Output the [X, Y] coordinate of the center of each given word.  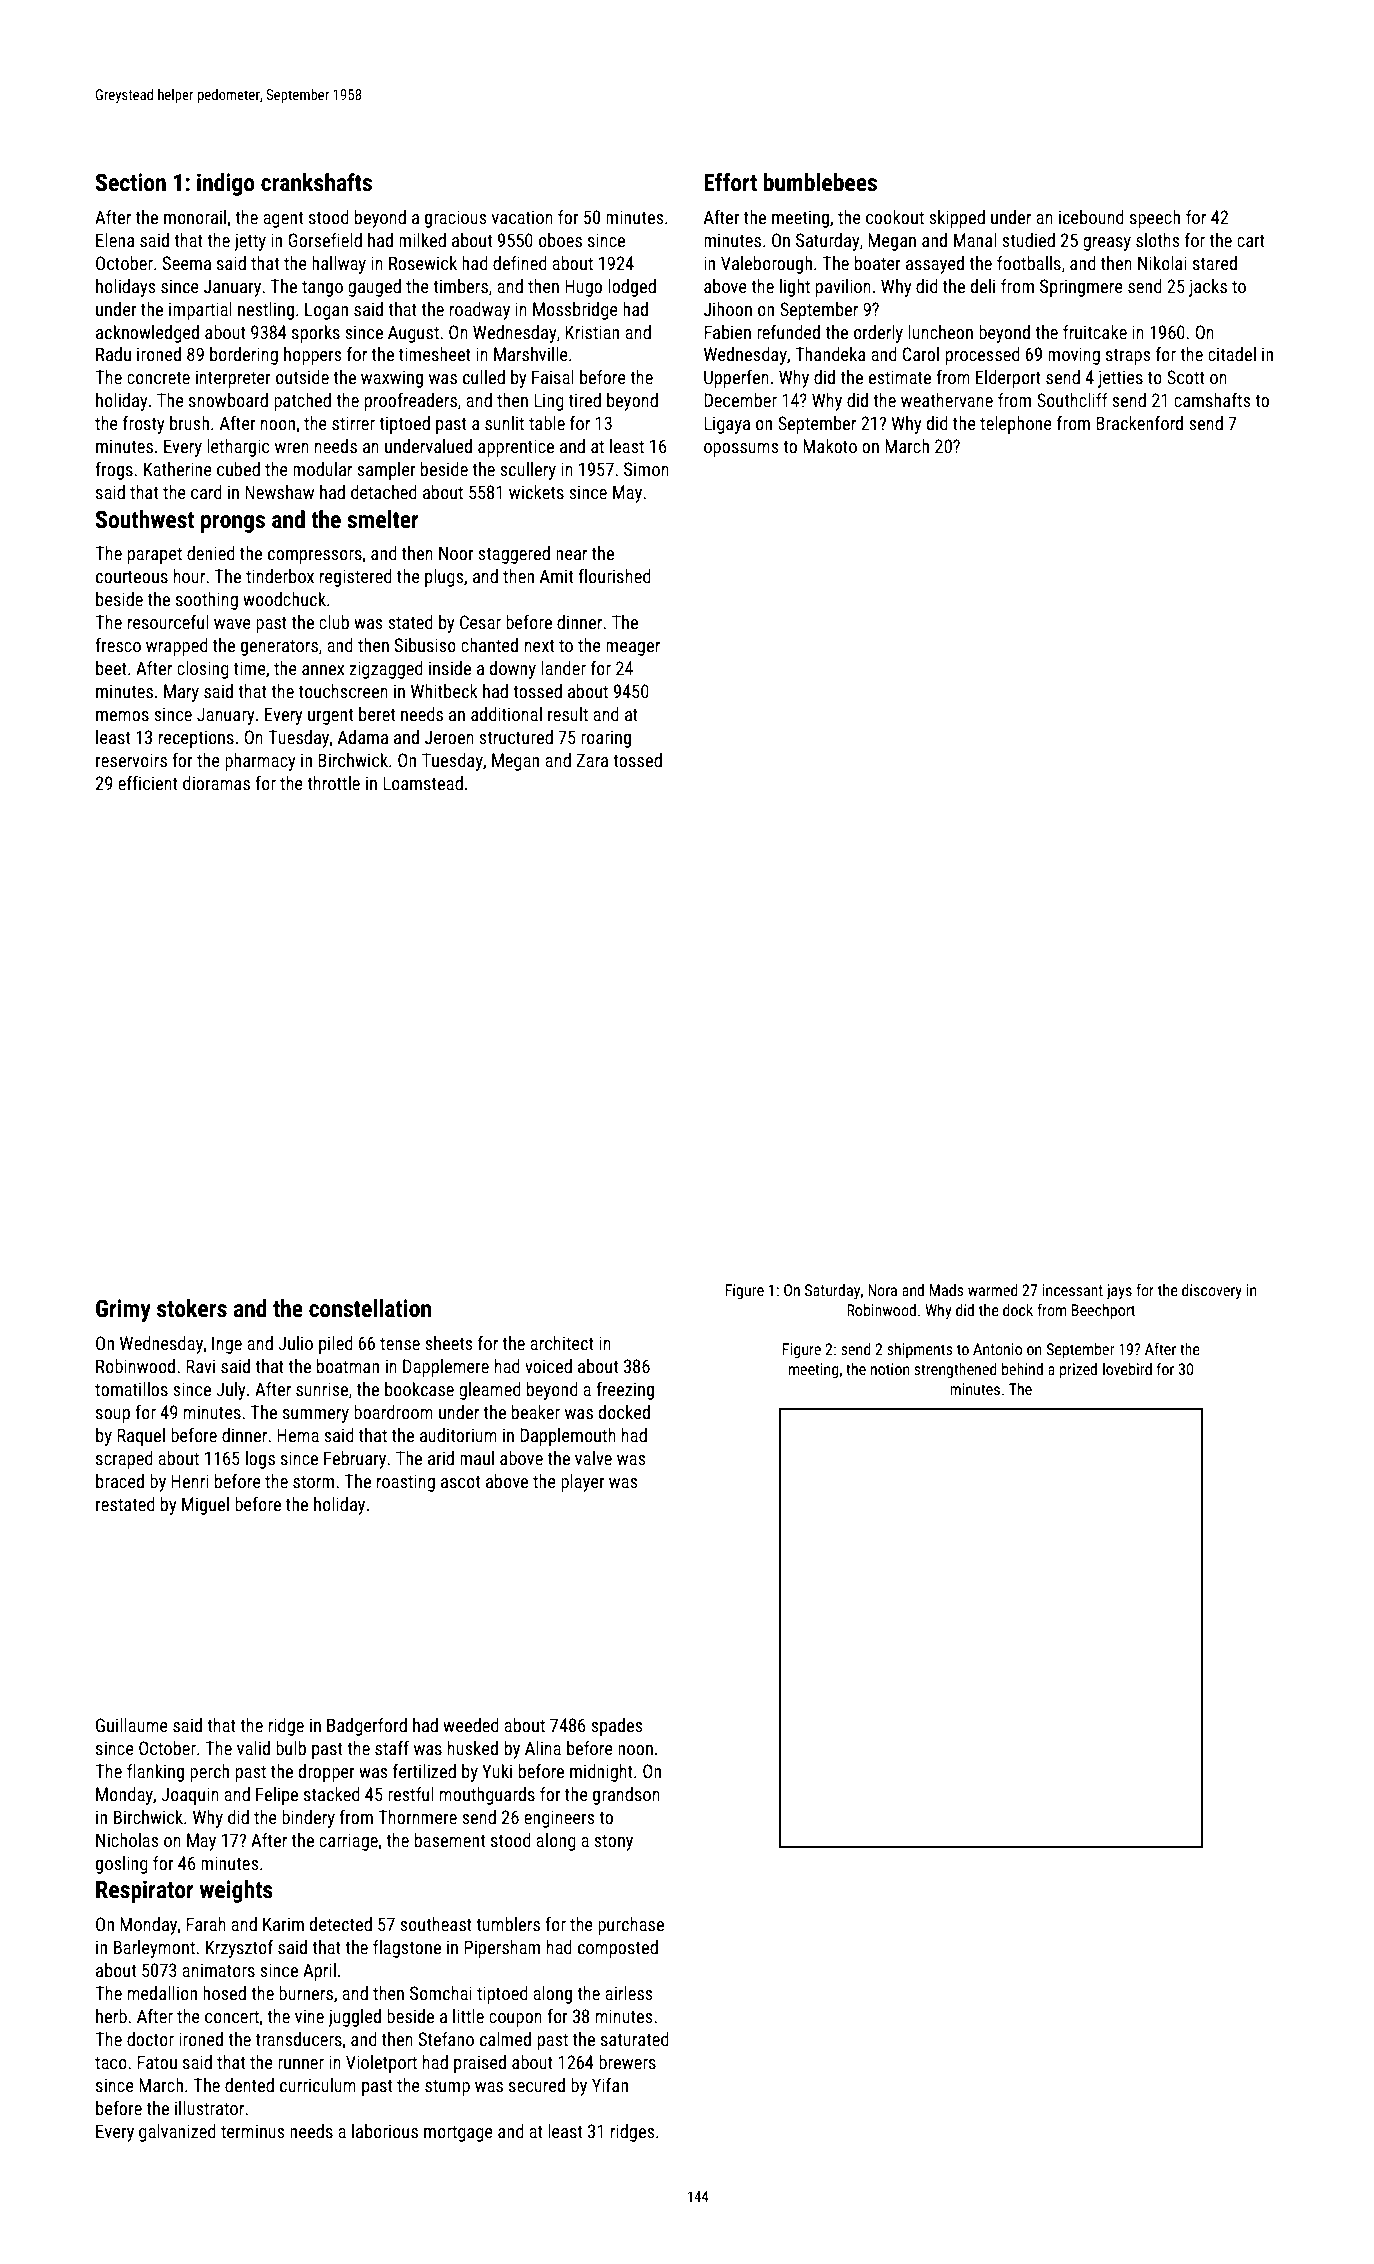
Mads [947, 1290]
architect [562, 1343]
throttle [333, 783]
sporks [316, 334]
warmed [993, 1290]
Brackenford [1139, 423]
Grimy [123, 1310]
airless [629, 1993]
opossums [741, 450]
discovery [1212, 1291]
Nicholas [127, 1840]
